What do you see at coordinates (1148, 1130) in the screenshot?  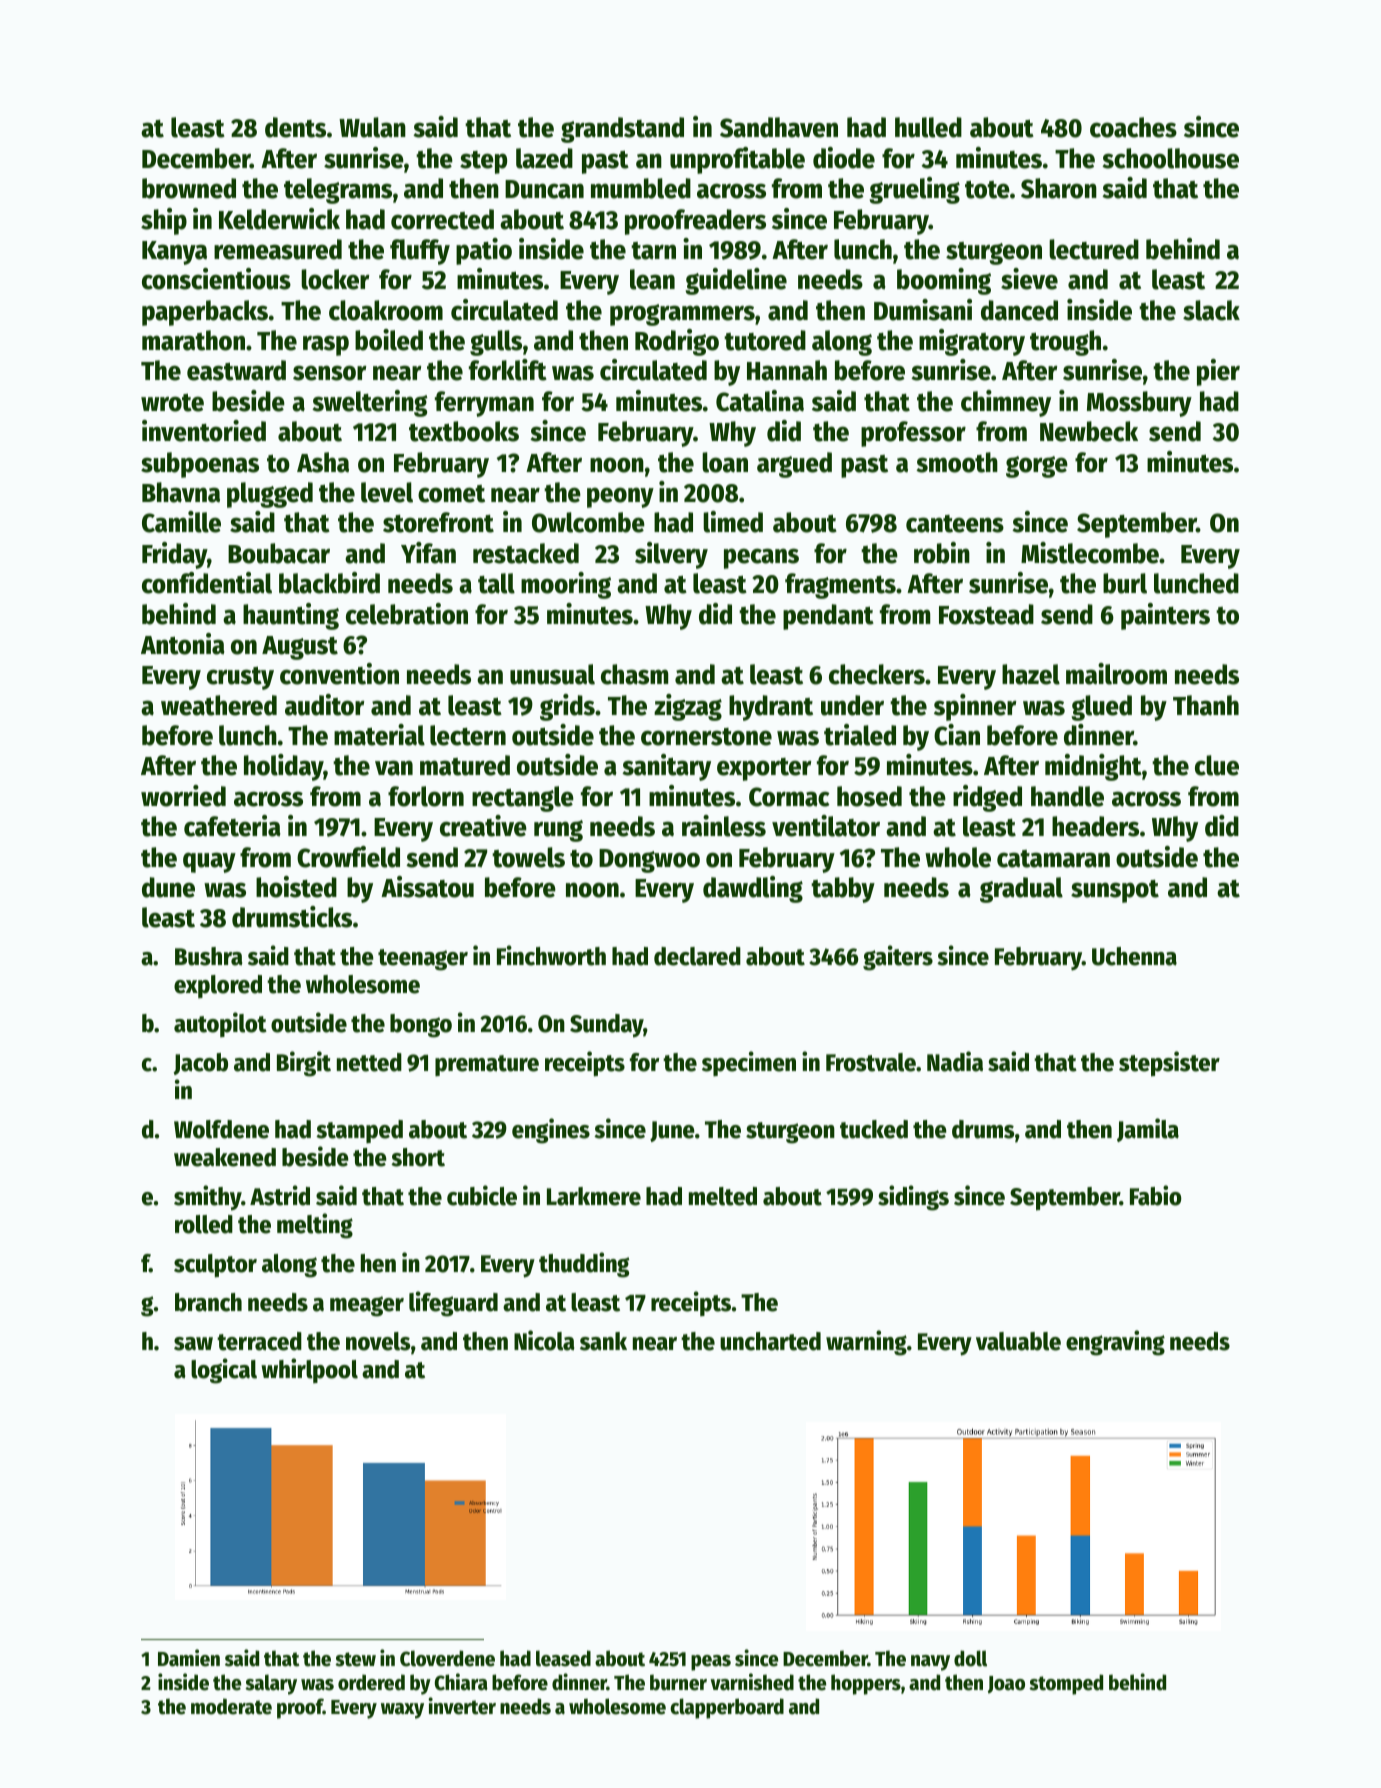 I see `Jamila` at bounding box center [1148, 1130].
